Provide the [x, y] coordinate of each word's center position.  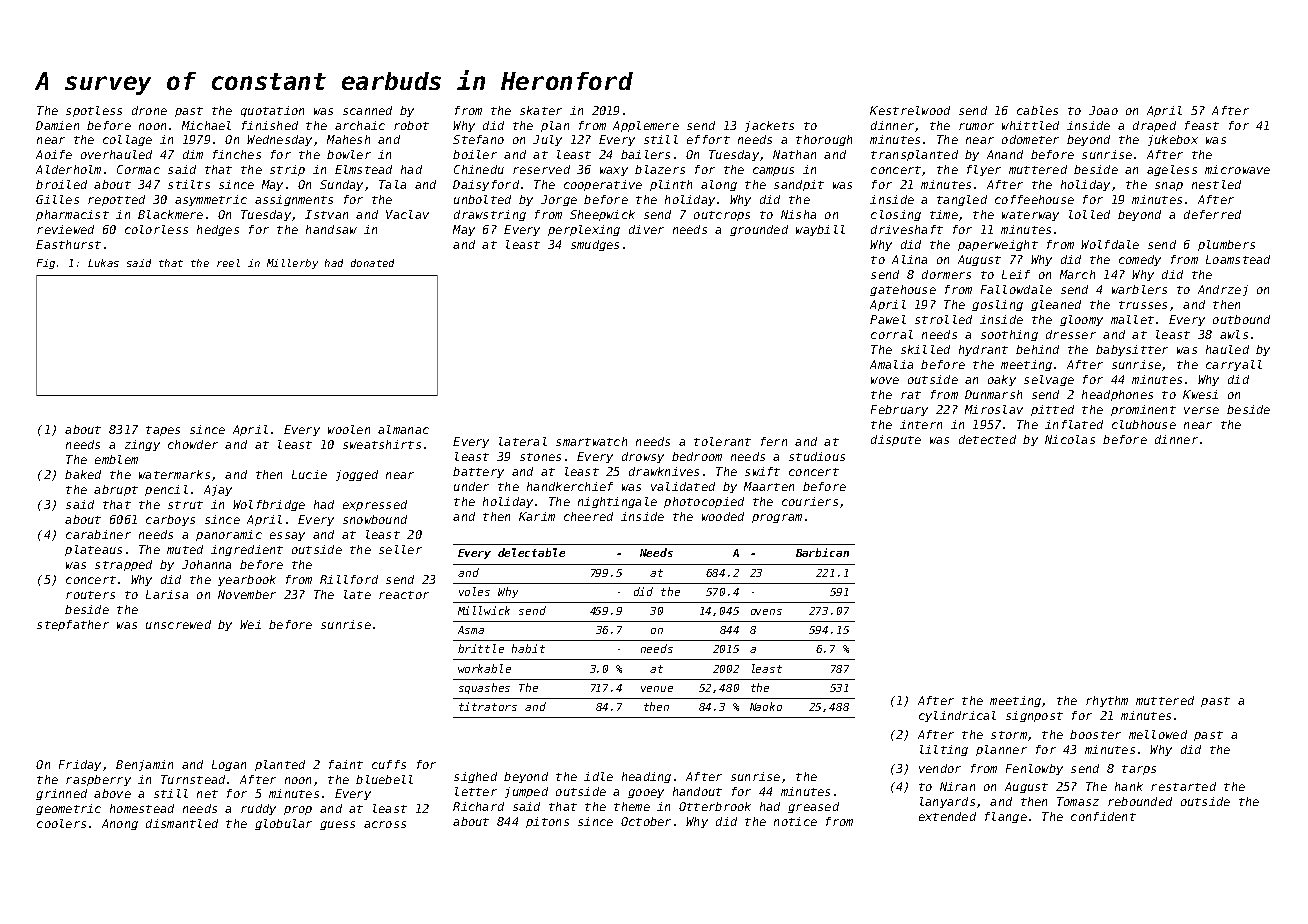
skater [541, 110]
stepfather [73, 625]
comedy [1140, 260]
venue [657, 689]
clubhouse [1144, 424]
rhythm [1107, 701]
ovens [766, 612]
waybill [820, 230]
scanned [367, 110]
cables [1037, 110]
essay [287, 536]
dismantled [182, 823]
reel [228, 263]
